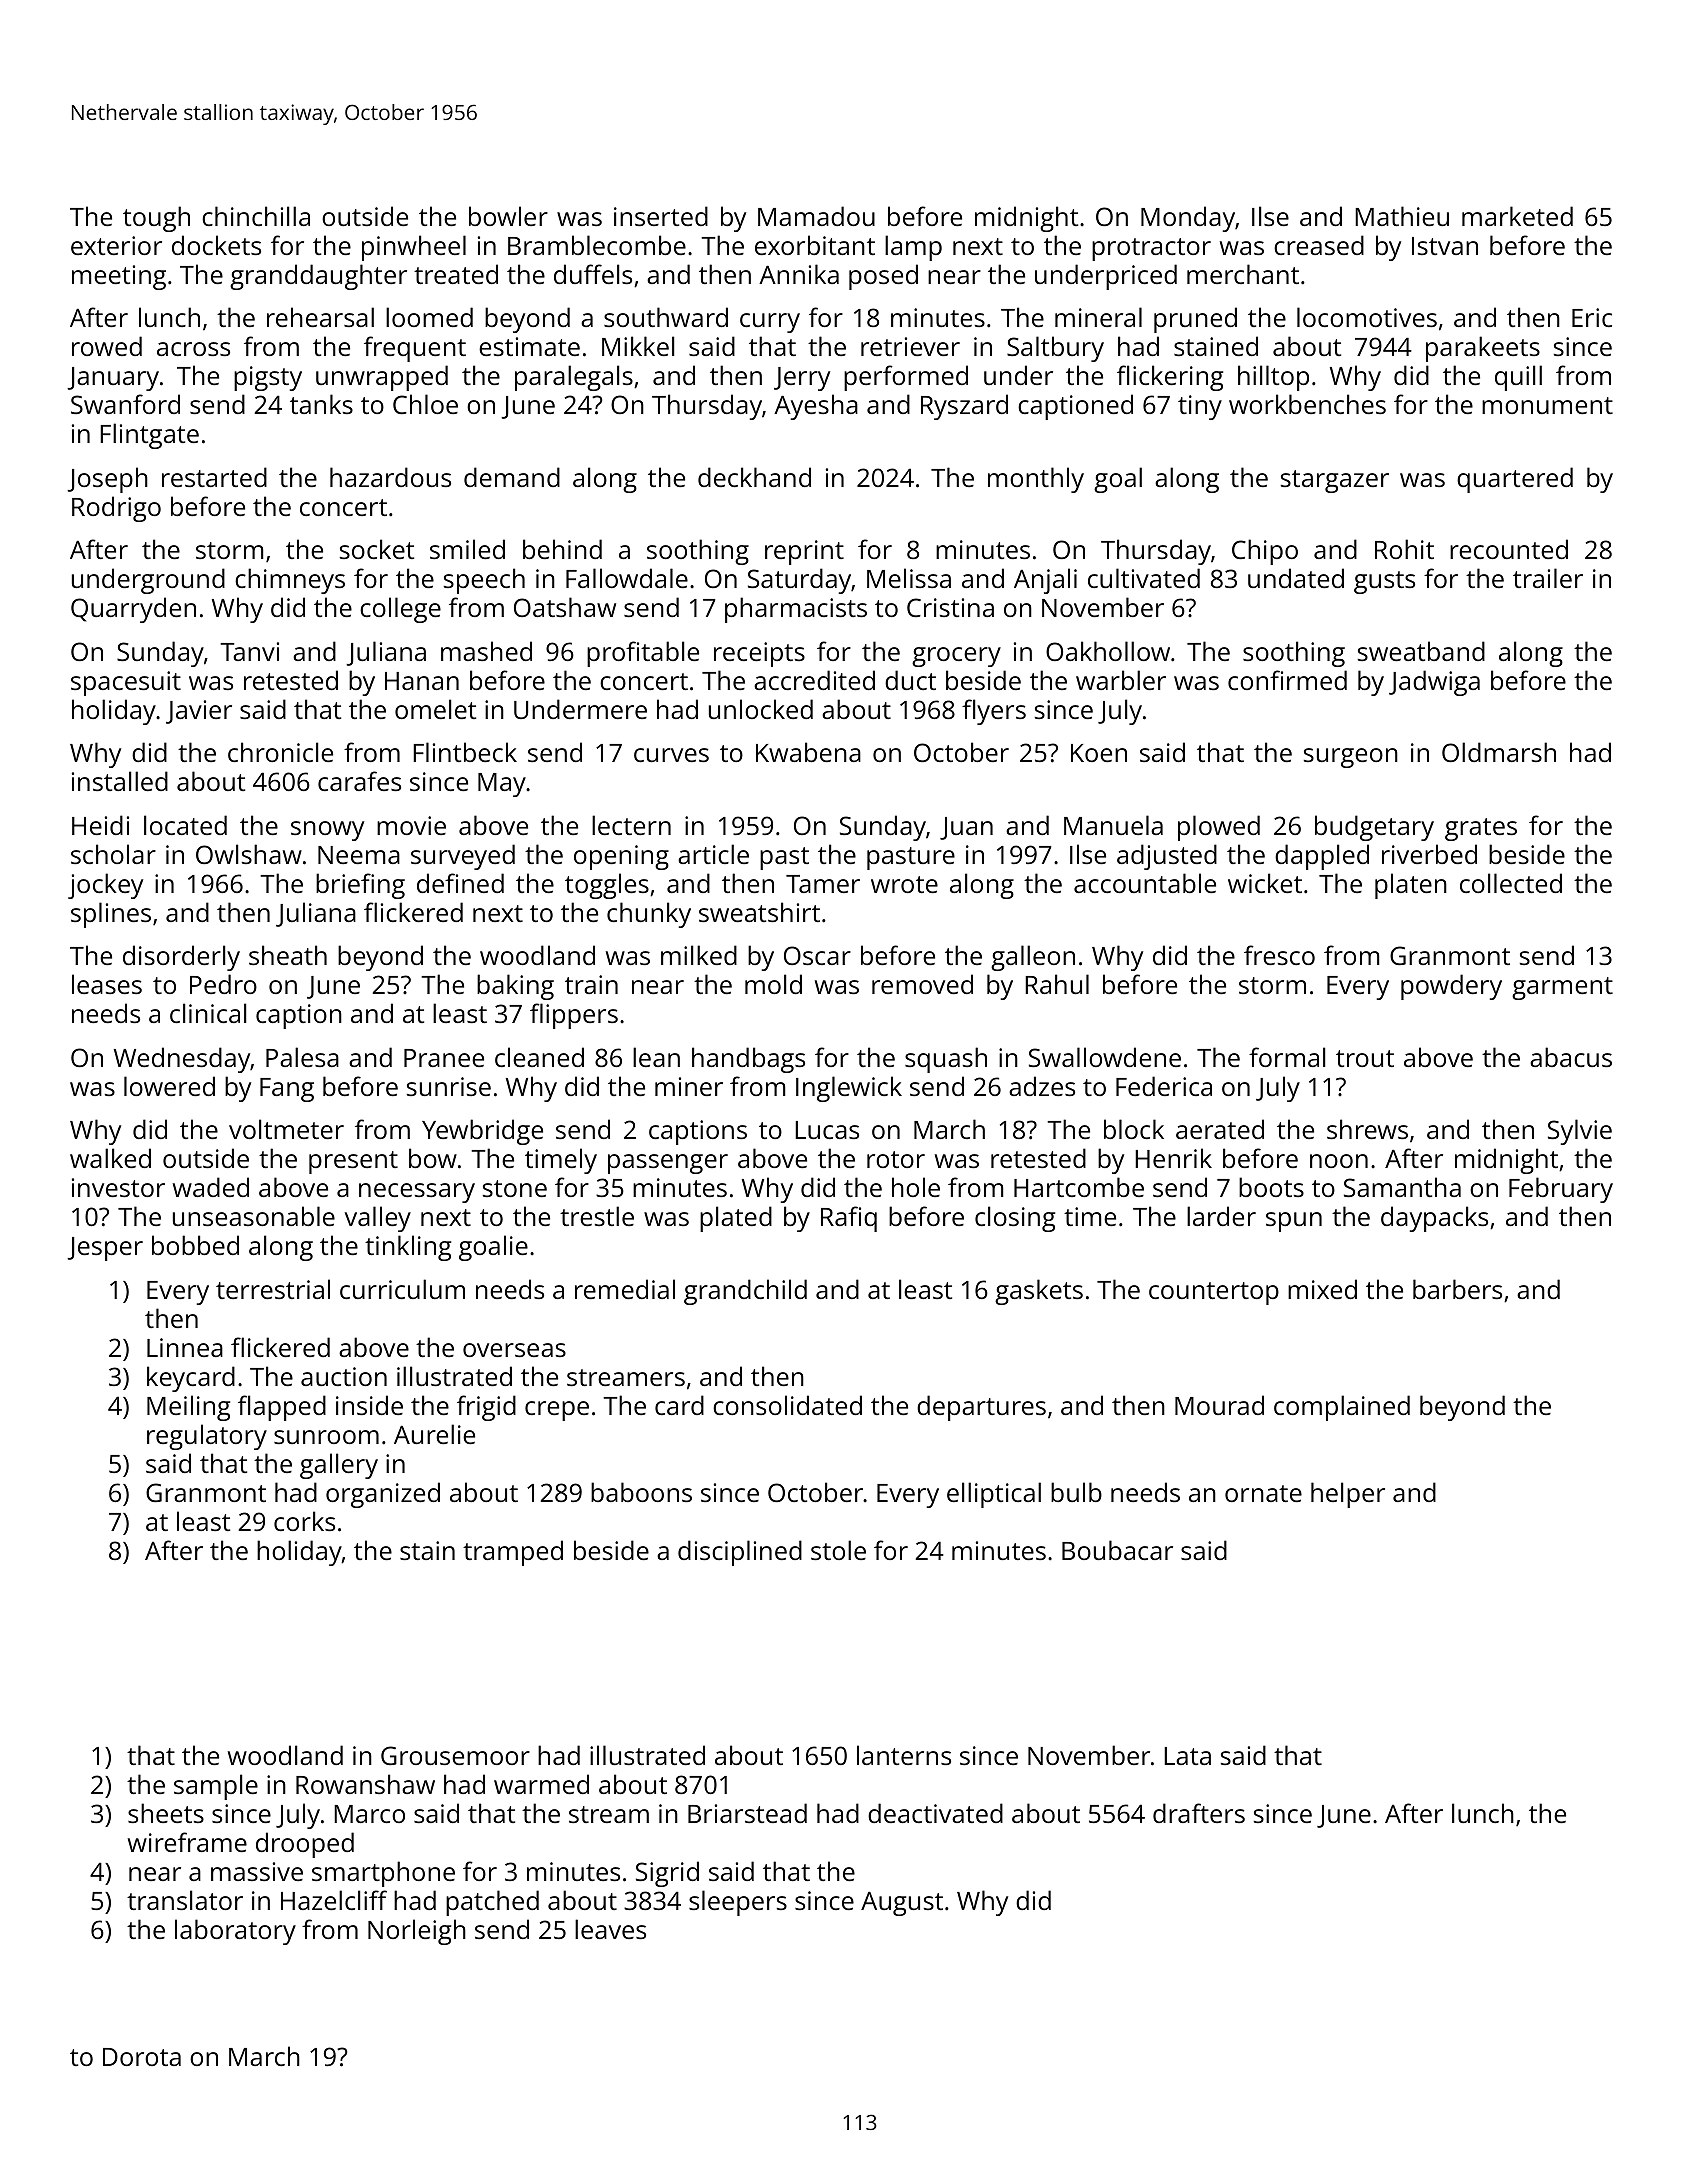 This document has height=2178, width=1683. Describe the element at coordinates (666, 317) in the document. I see `southward` at that location.
